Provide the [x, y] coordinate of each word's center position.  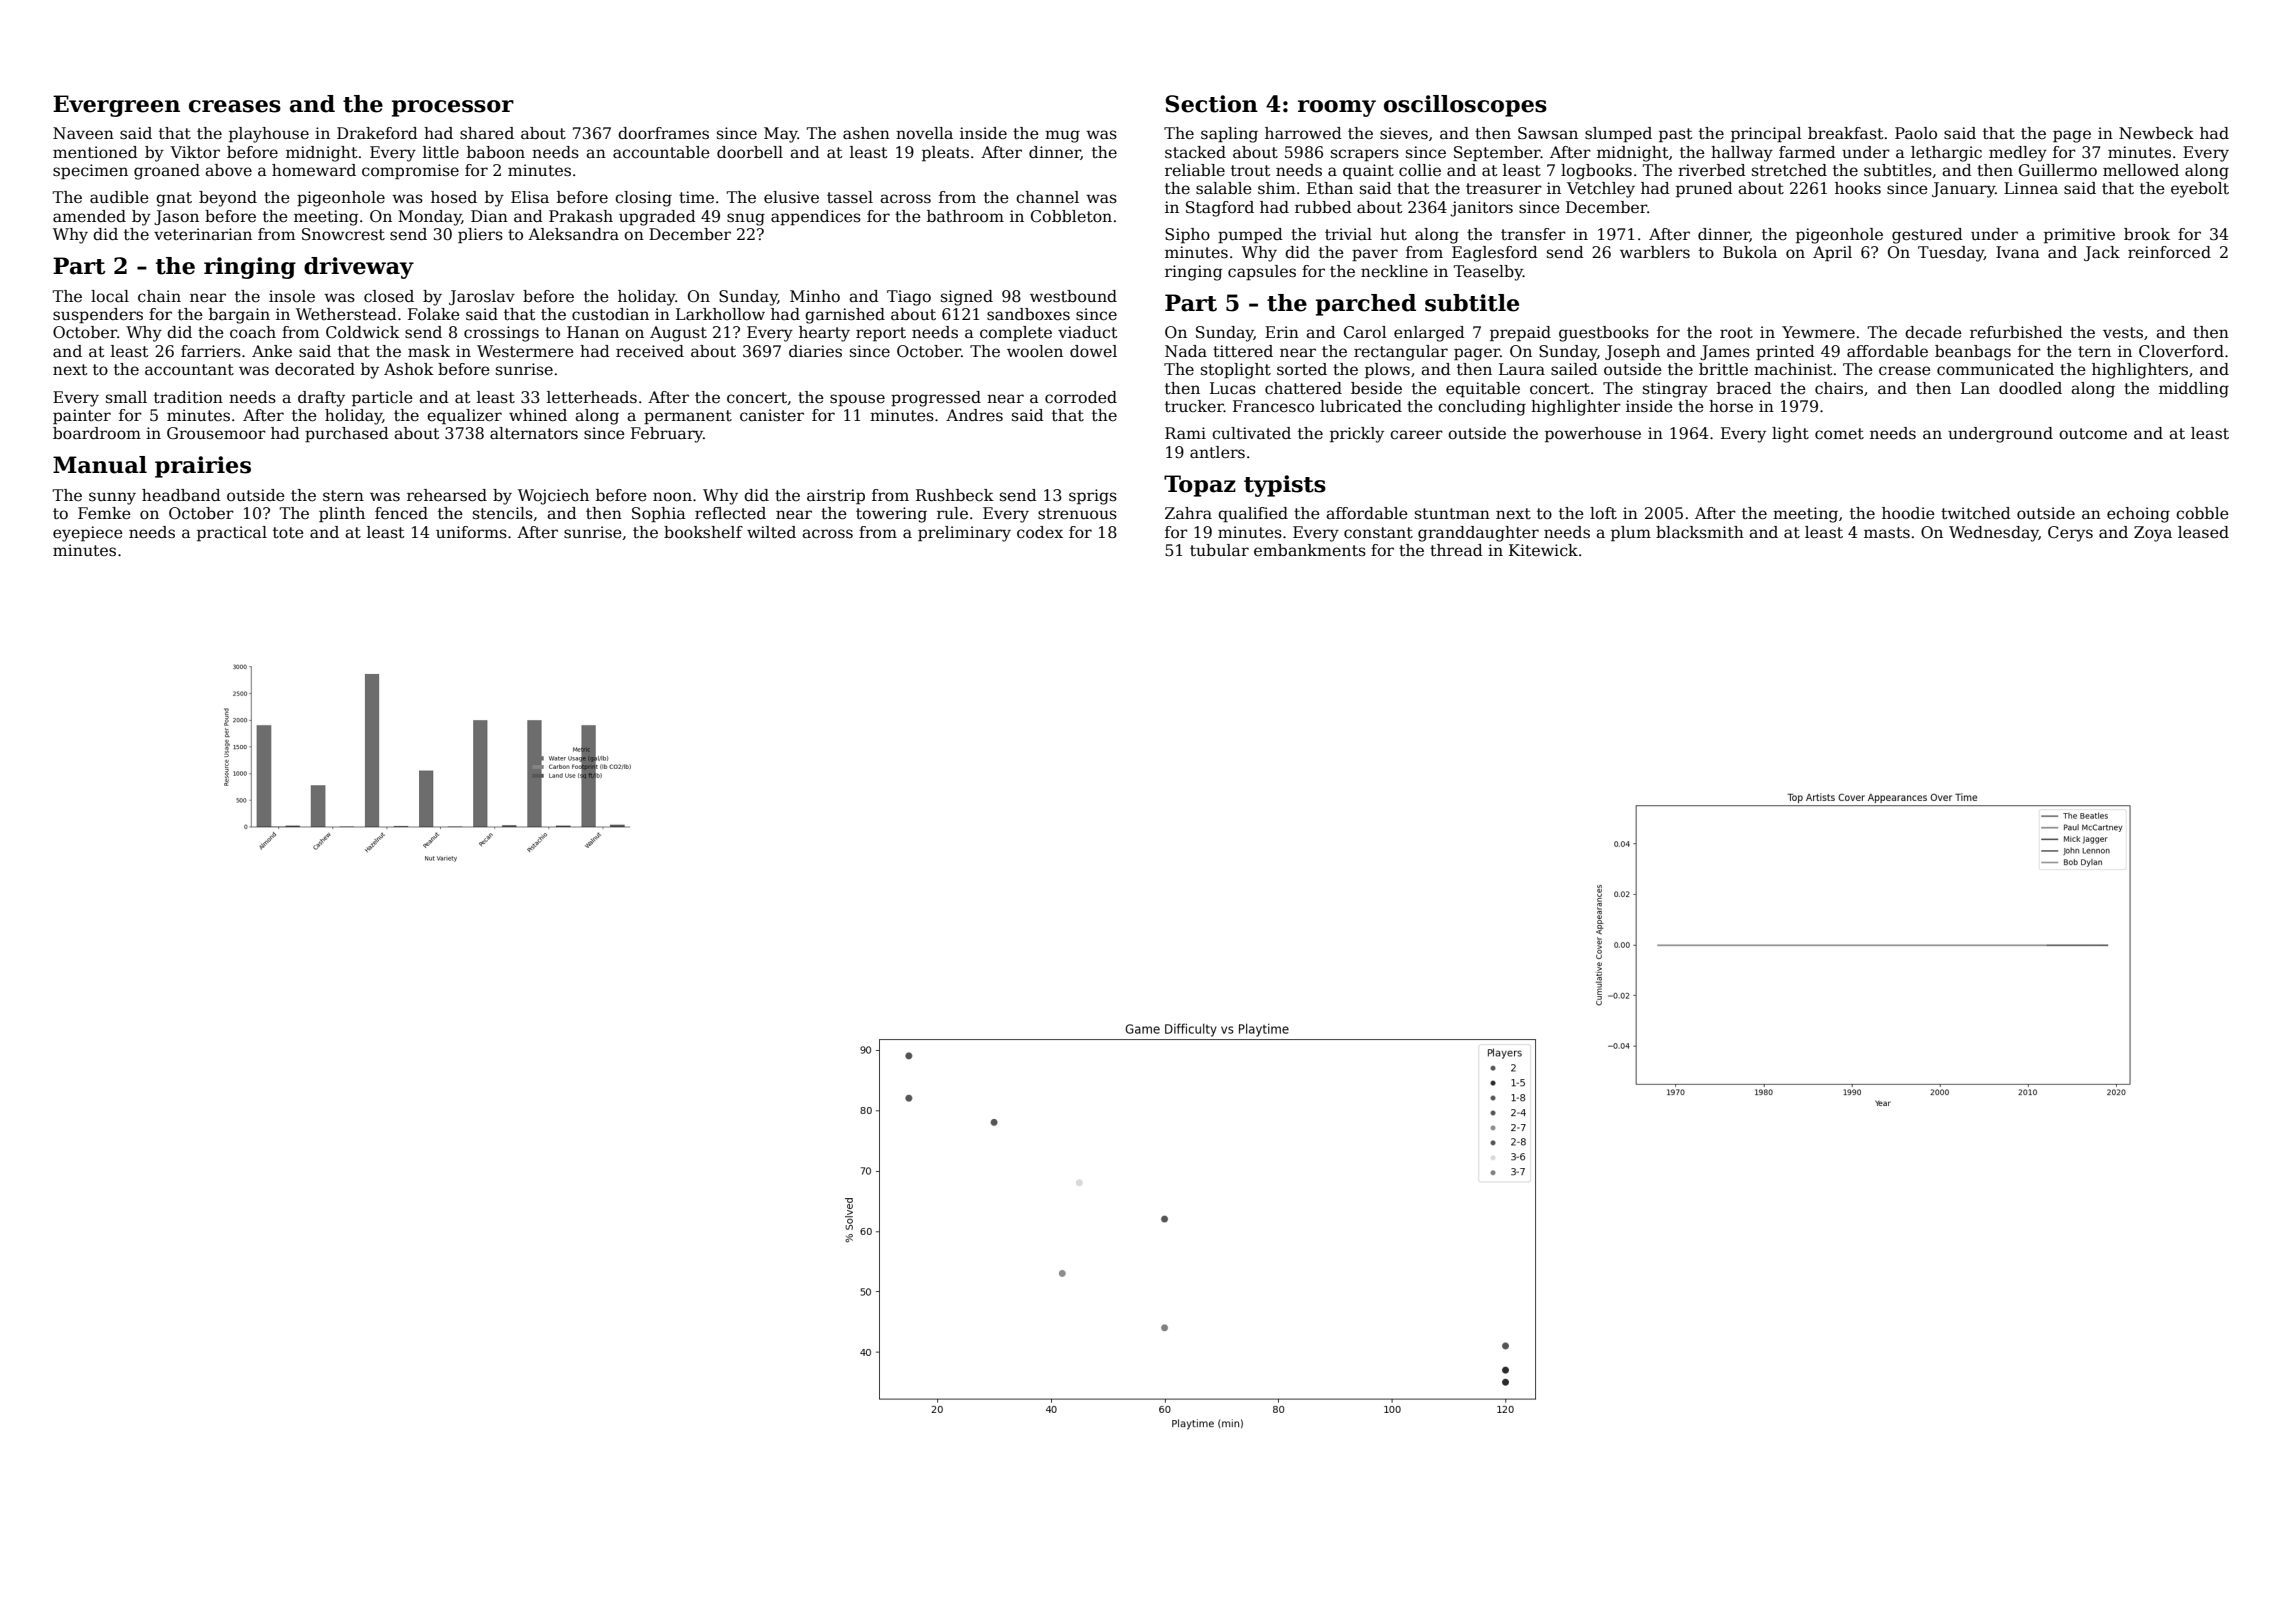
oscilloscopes [1465, 106]
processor [453, 108]
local [110, 296]
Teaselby [1488, 273]
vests [2123, 333]
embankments [1310, 550]
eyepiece [88, 534]
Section [1211, 104]
